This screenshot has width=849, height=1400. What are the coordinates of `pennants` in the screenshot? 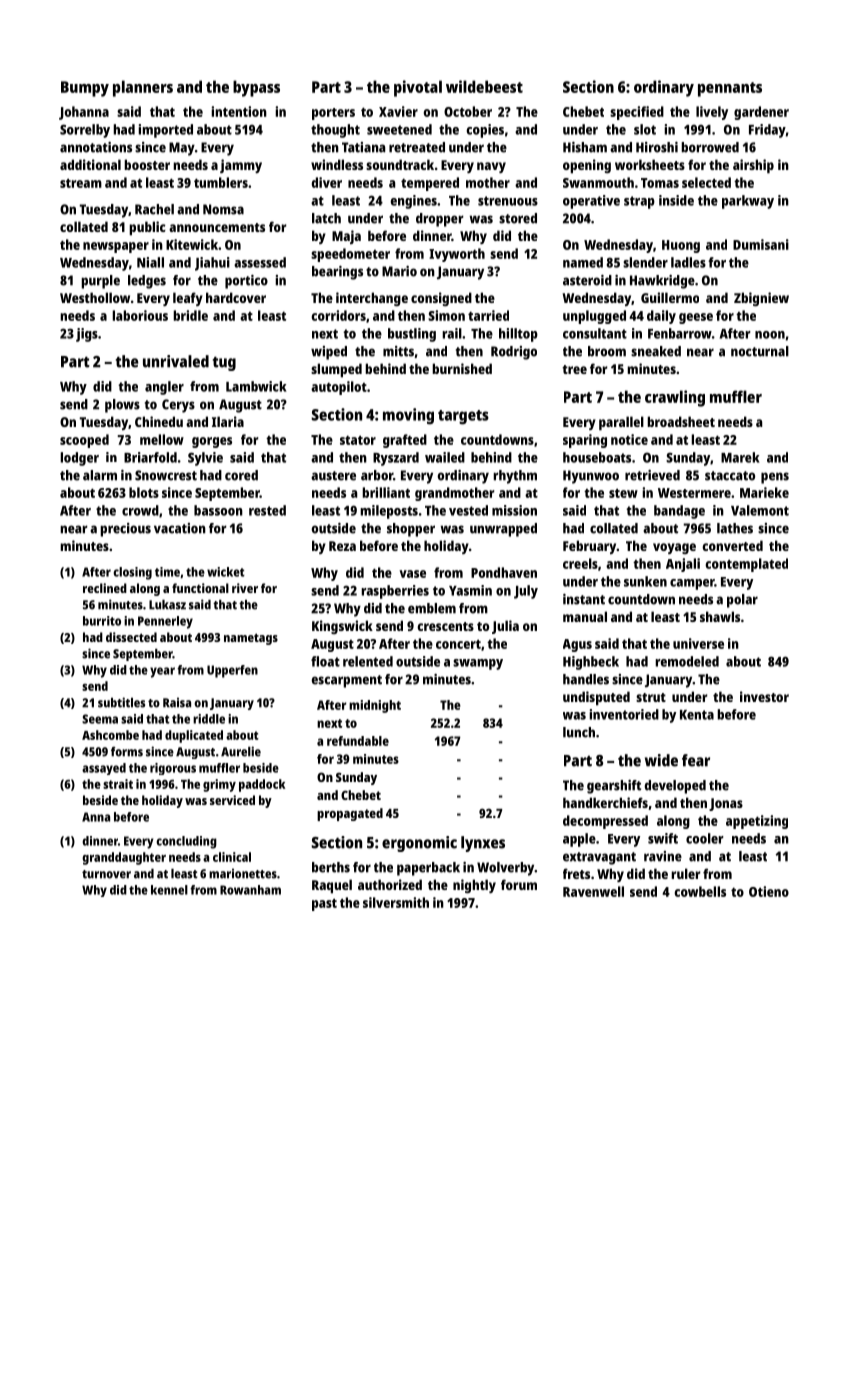 It's located at (730, 89).
